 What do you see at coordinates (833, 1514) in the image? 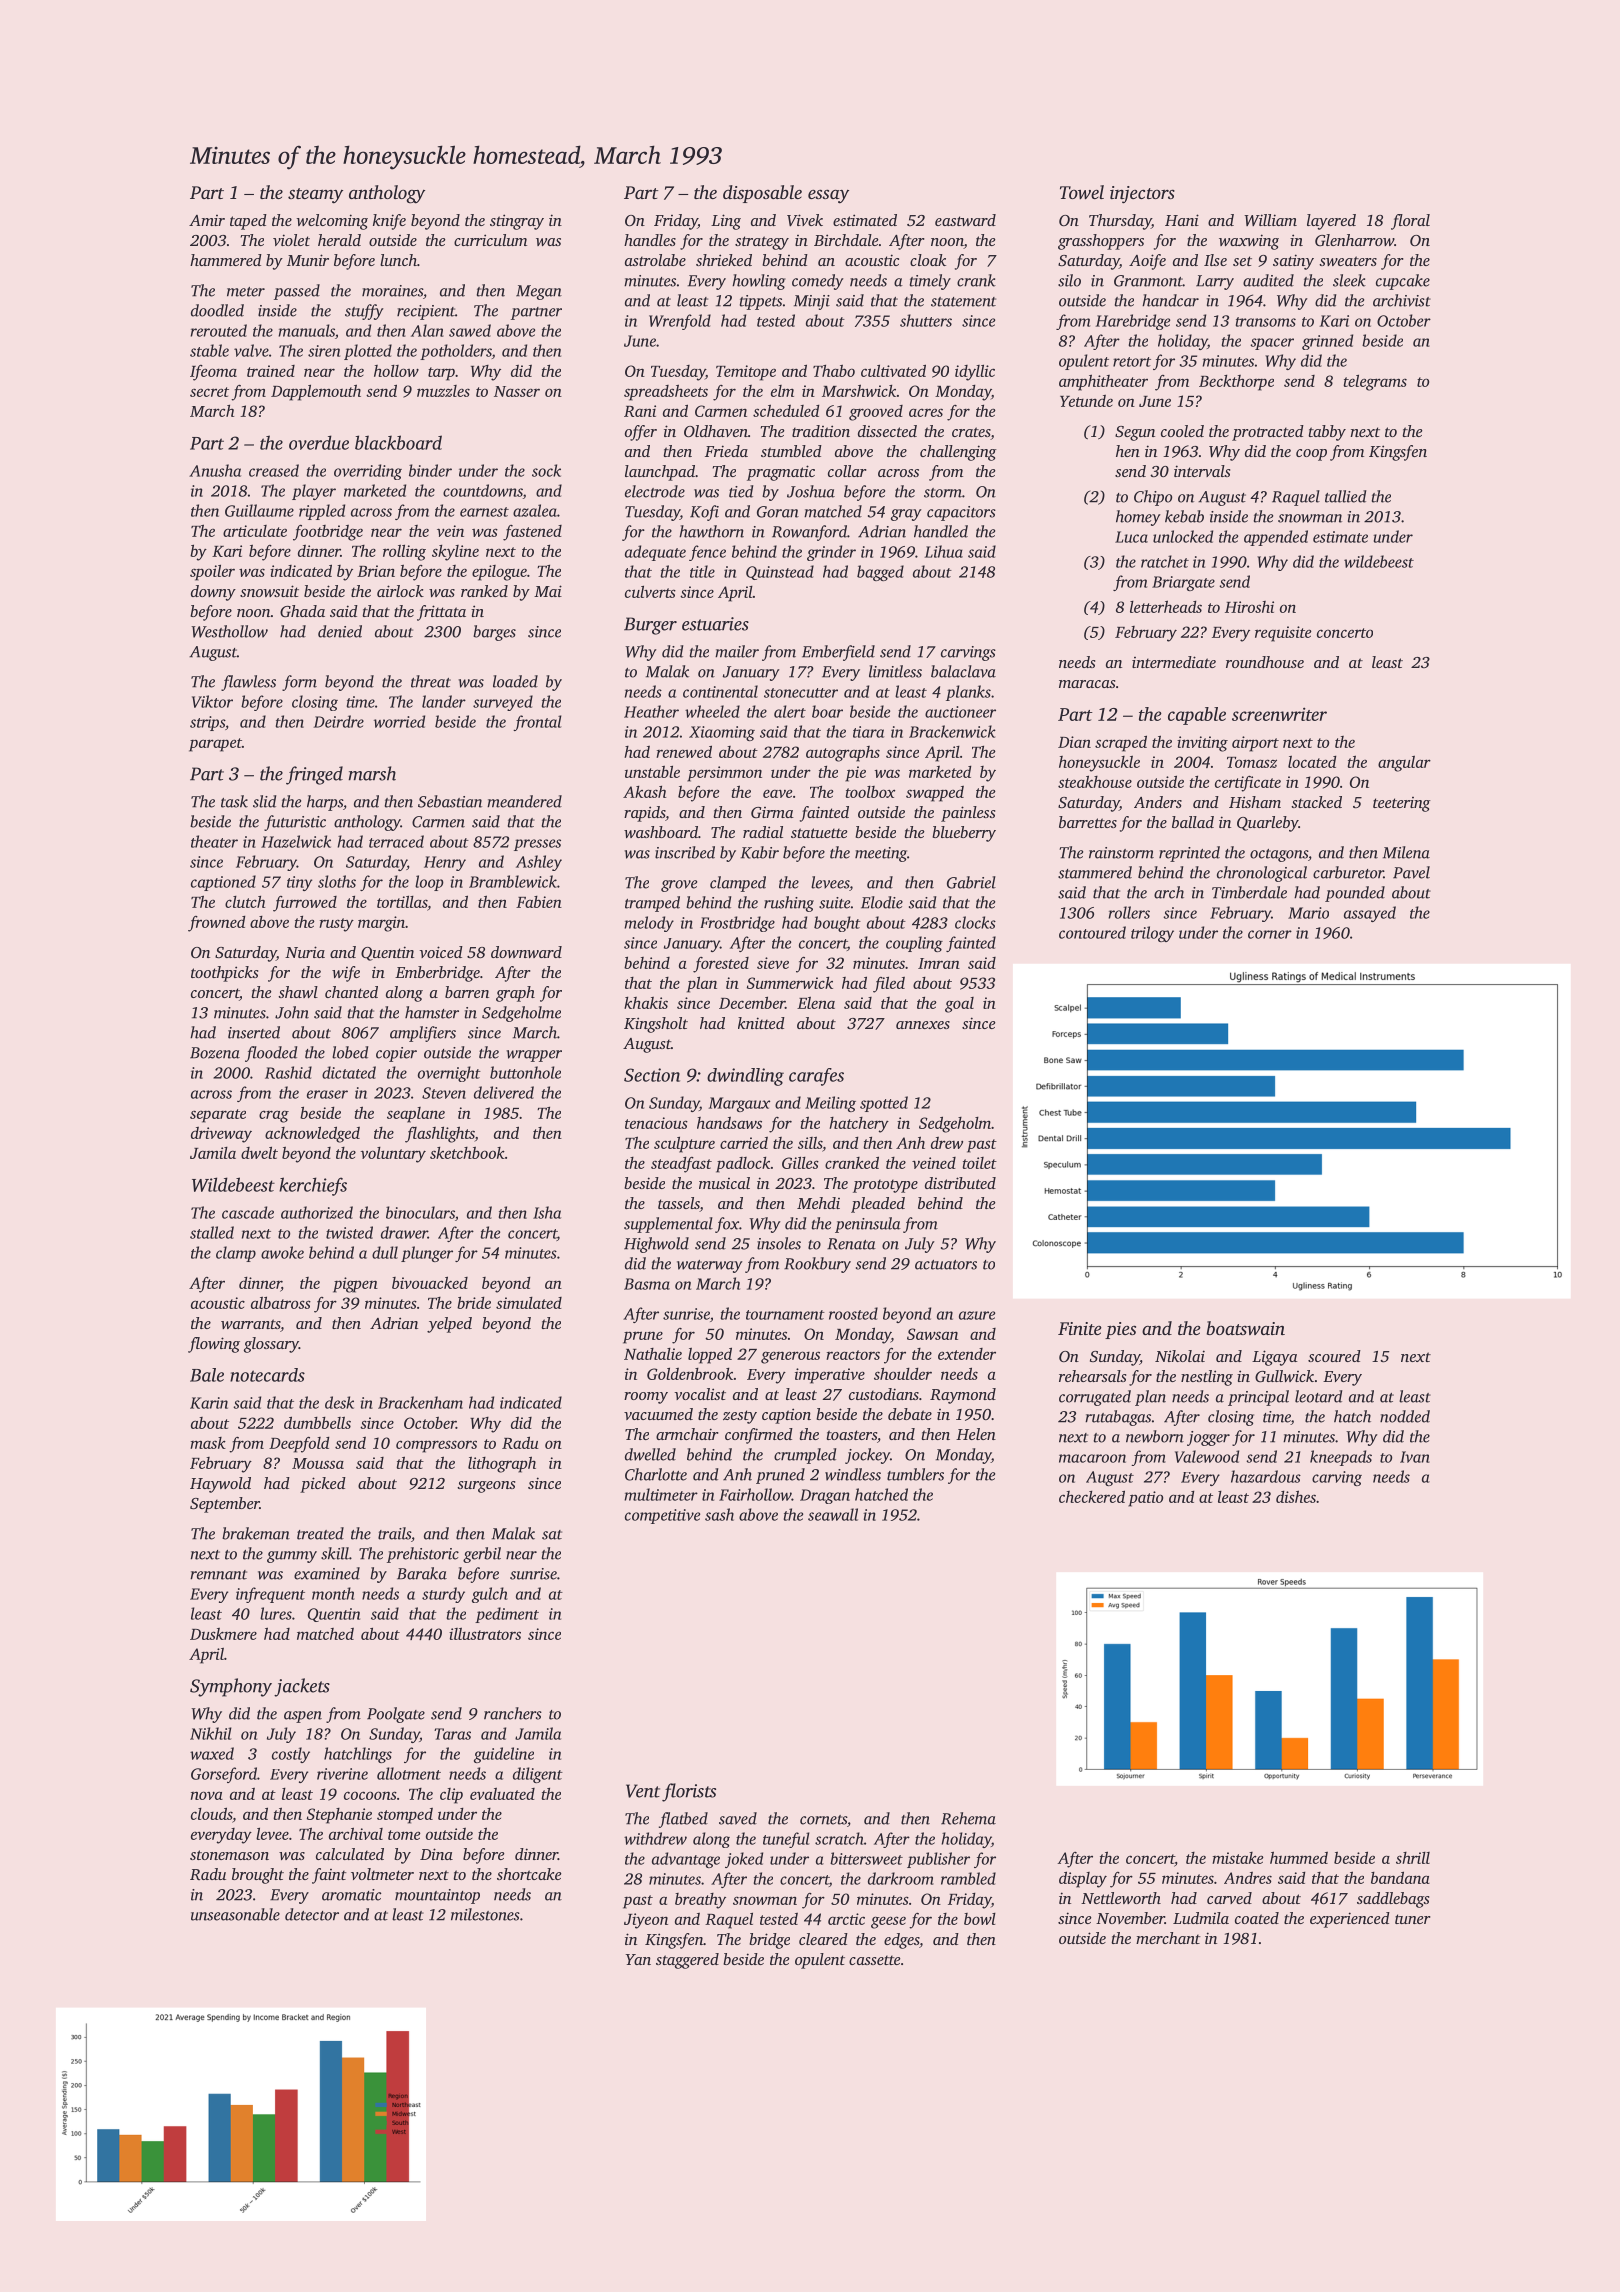
I see `seawall` at bounding box center [833, 1514].
